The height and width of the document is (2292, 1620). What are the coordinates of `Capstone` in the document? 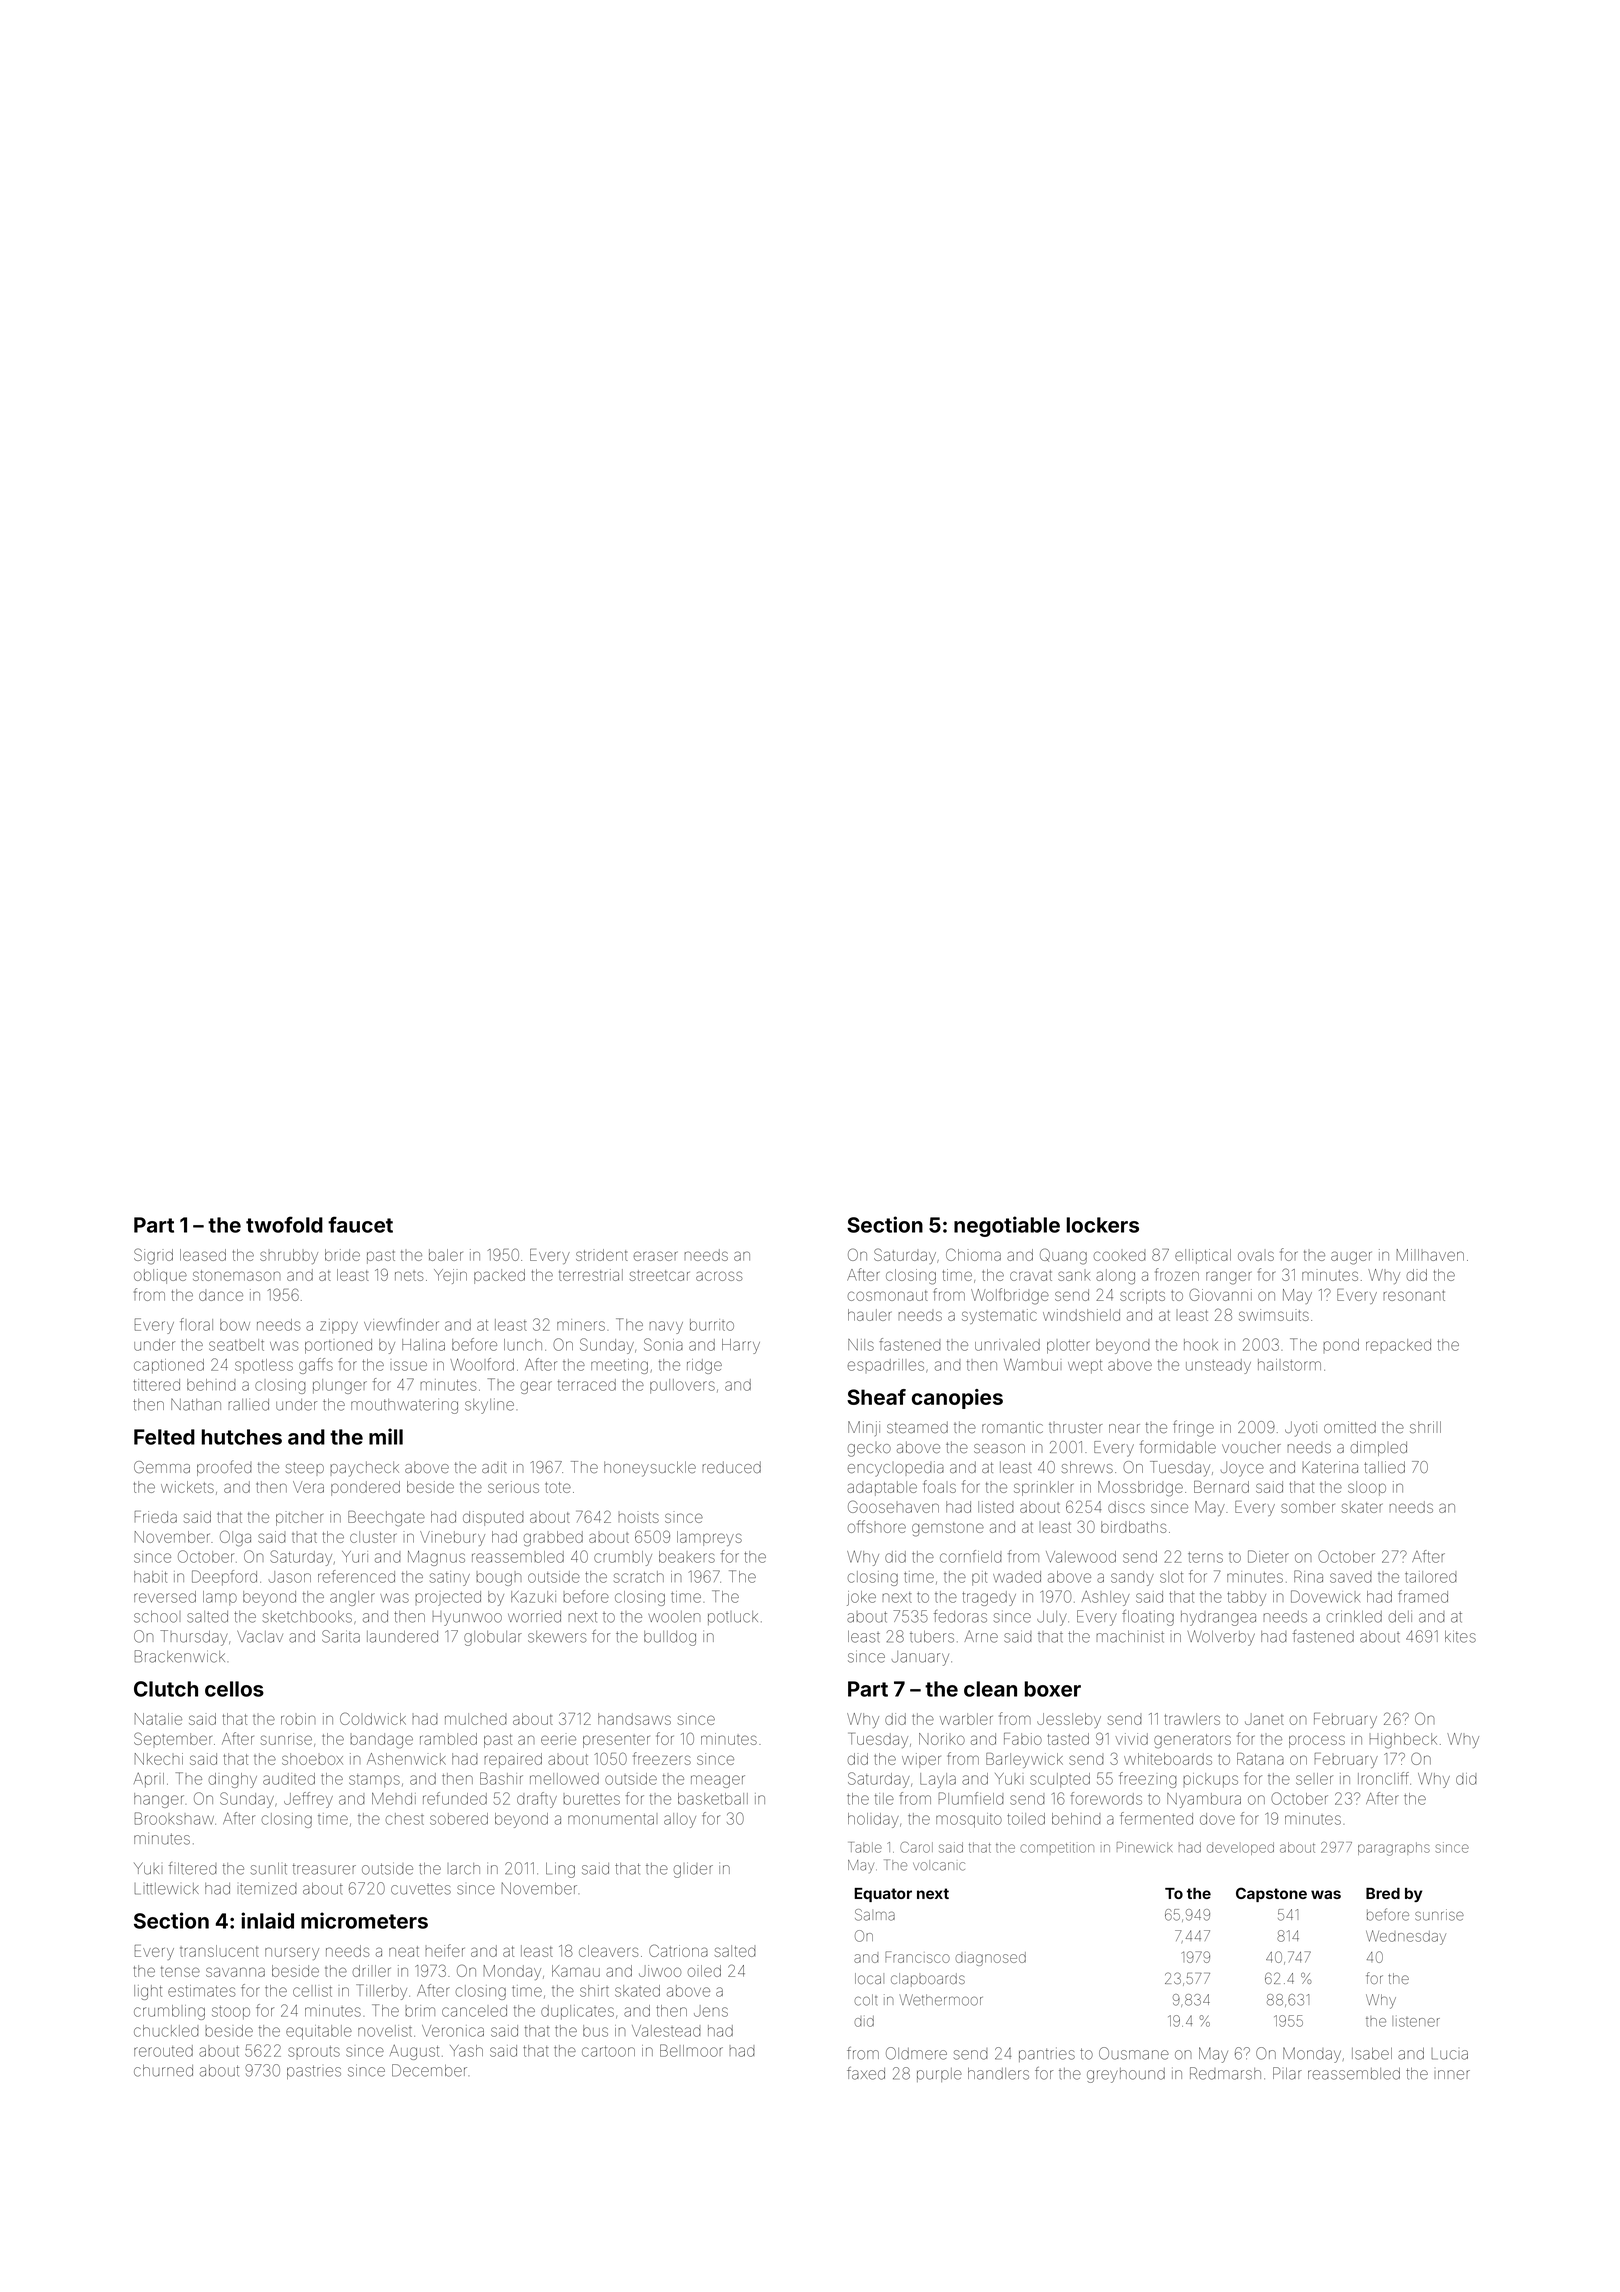 It's located at (1271, 1894).
